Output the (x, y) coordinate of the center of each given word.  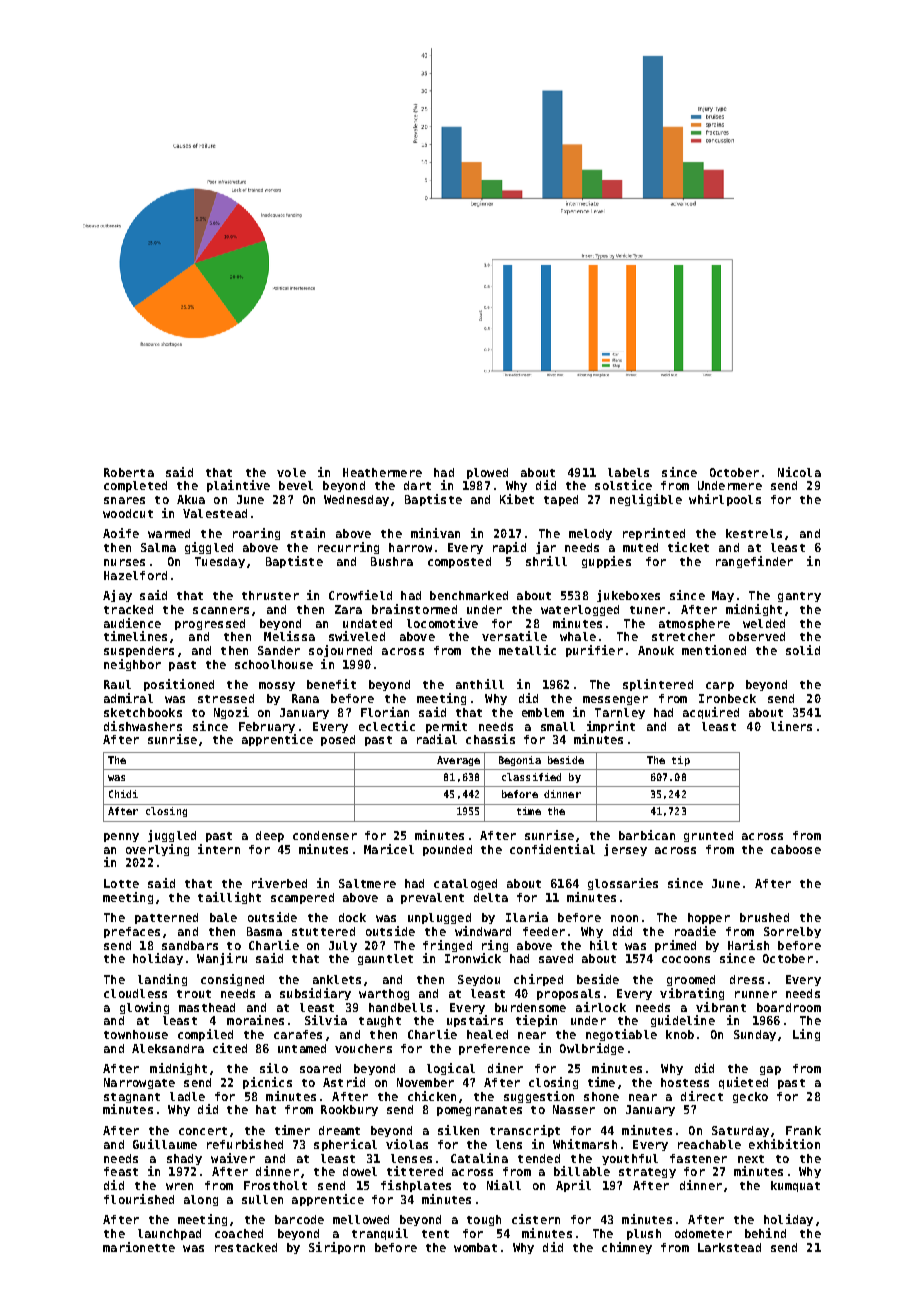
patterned (166, 918)
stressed (226, 698)
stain (308, 533)
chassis (490, 739)
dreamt (339, 1130)
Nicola (799, 472)
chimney (627, 1248)
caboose (796, 849)
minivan (435, 533)
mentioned (714, 650)
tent (435, 1234)
